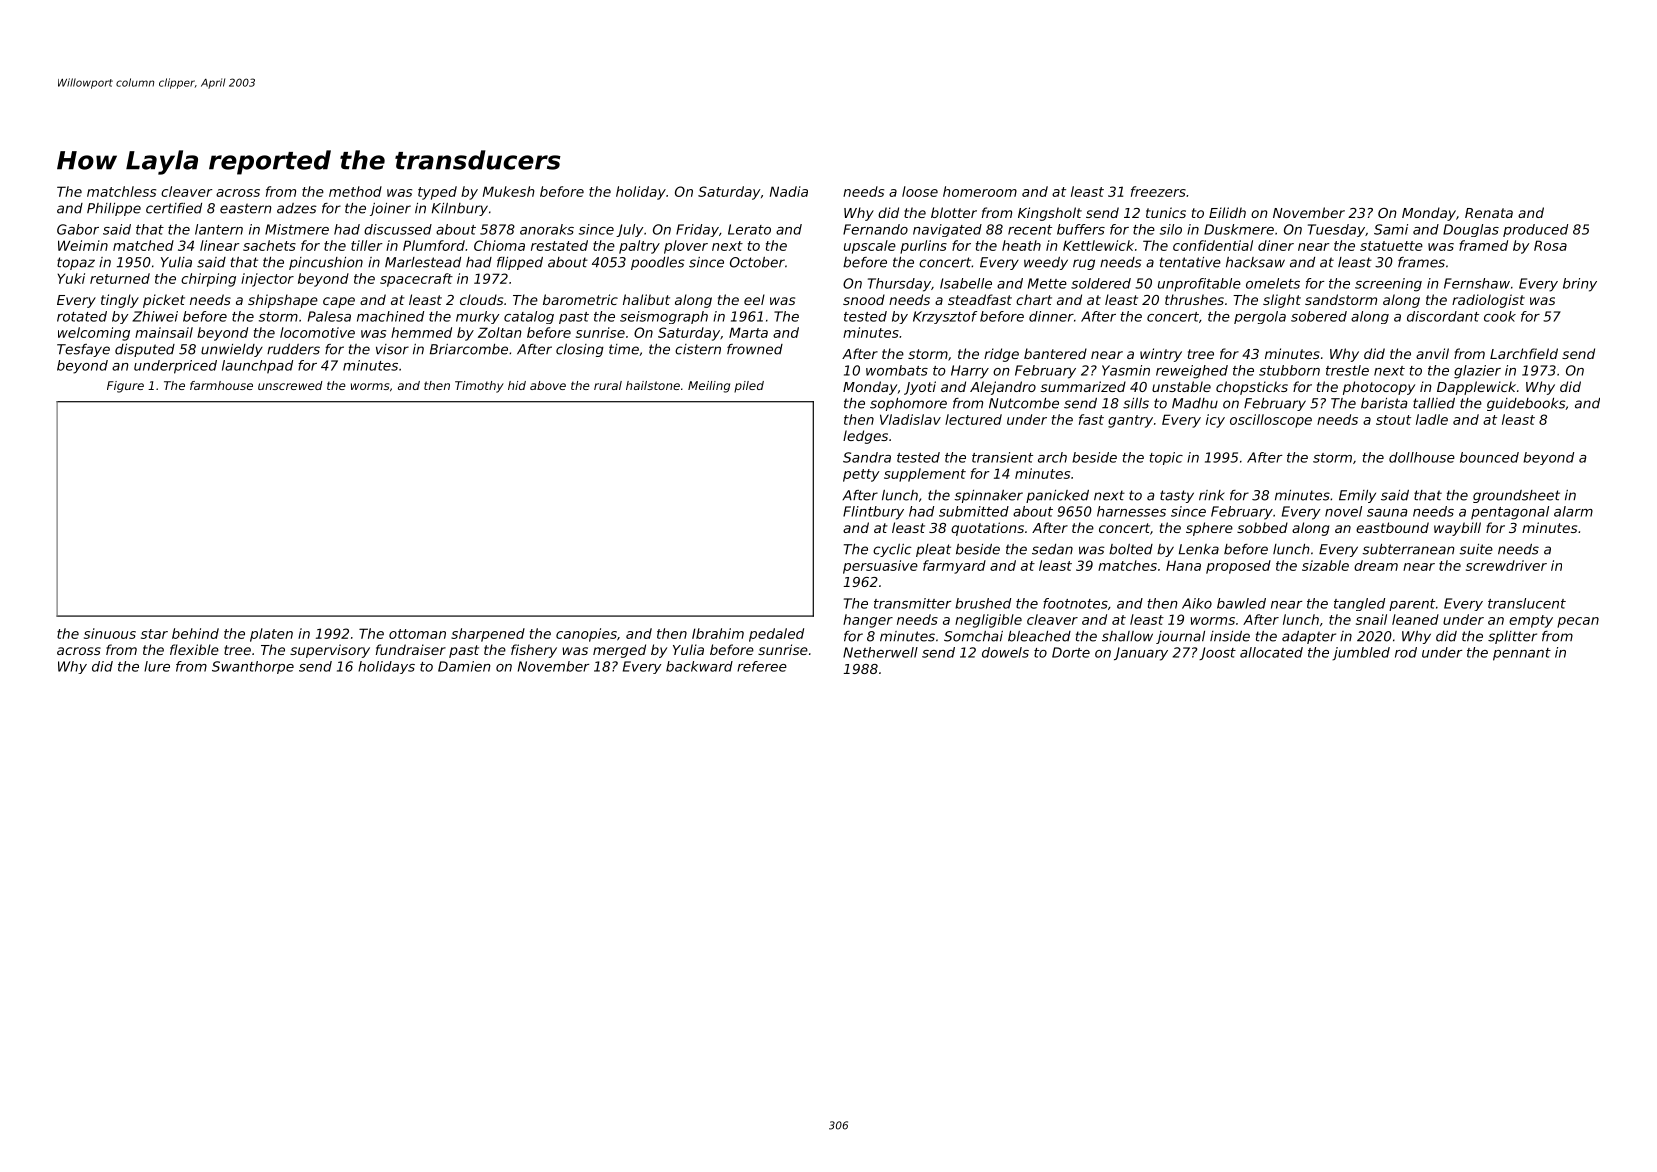 The width and height of the page is (1657, 1172). What do you see at coordinates (608, 385) in the page?
I see `rural` at bounding box center [608, 385].
